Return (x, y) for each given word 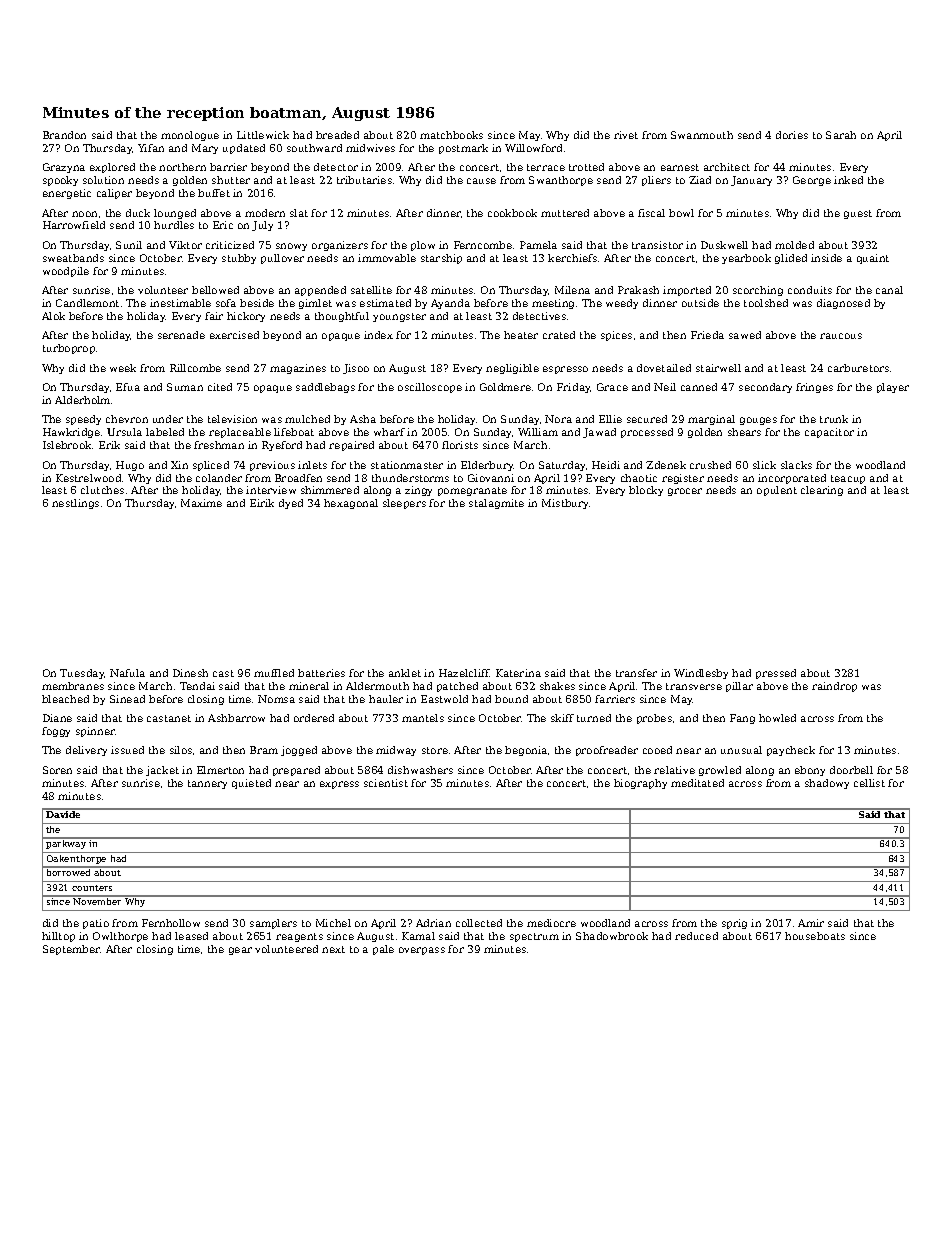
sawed (745, 335)
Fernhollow (171, 923)
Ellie (610, 419)
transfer (636, 673)
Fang (742, 719)
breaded (337, 135)
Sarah (841, 135)
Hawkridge (71, 433)
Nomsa (276, 699)
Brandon (64, 135)
